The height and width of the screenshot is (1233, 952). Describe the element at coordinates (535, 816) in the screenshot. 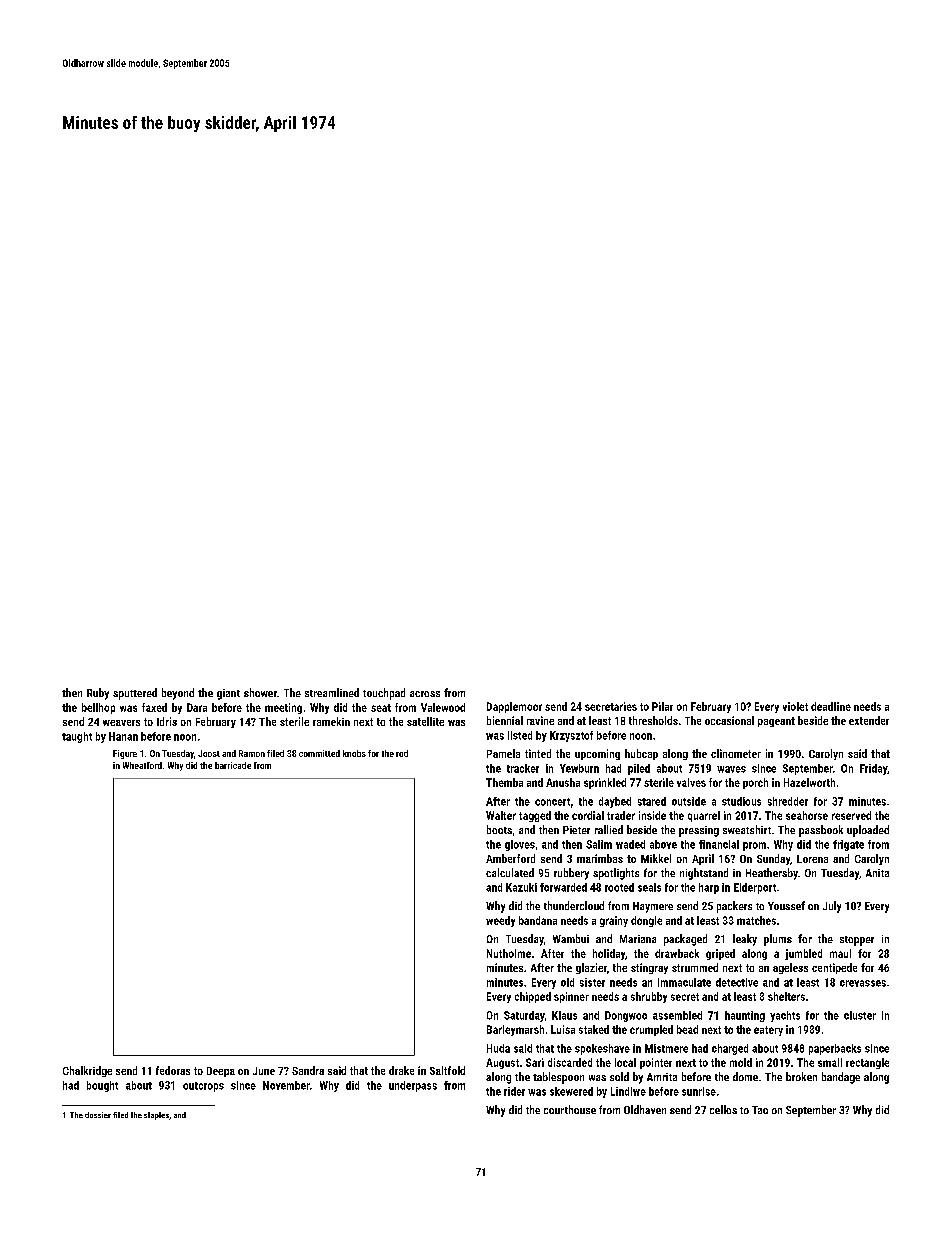

I see `tagged` at that location.
